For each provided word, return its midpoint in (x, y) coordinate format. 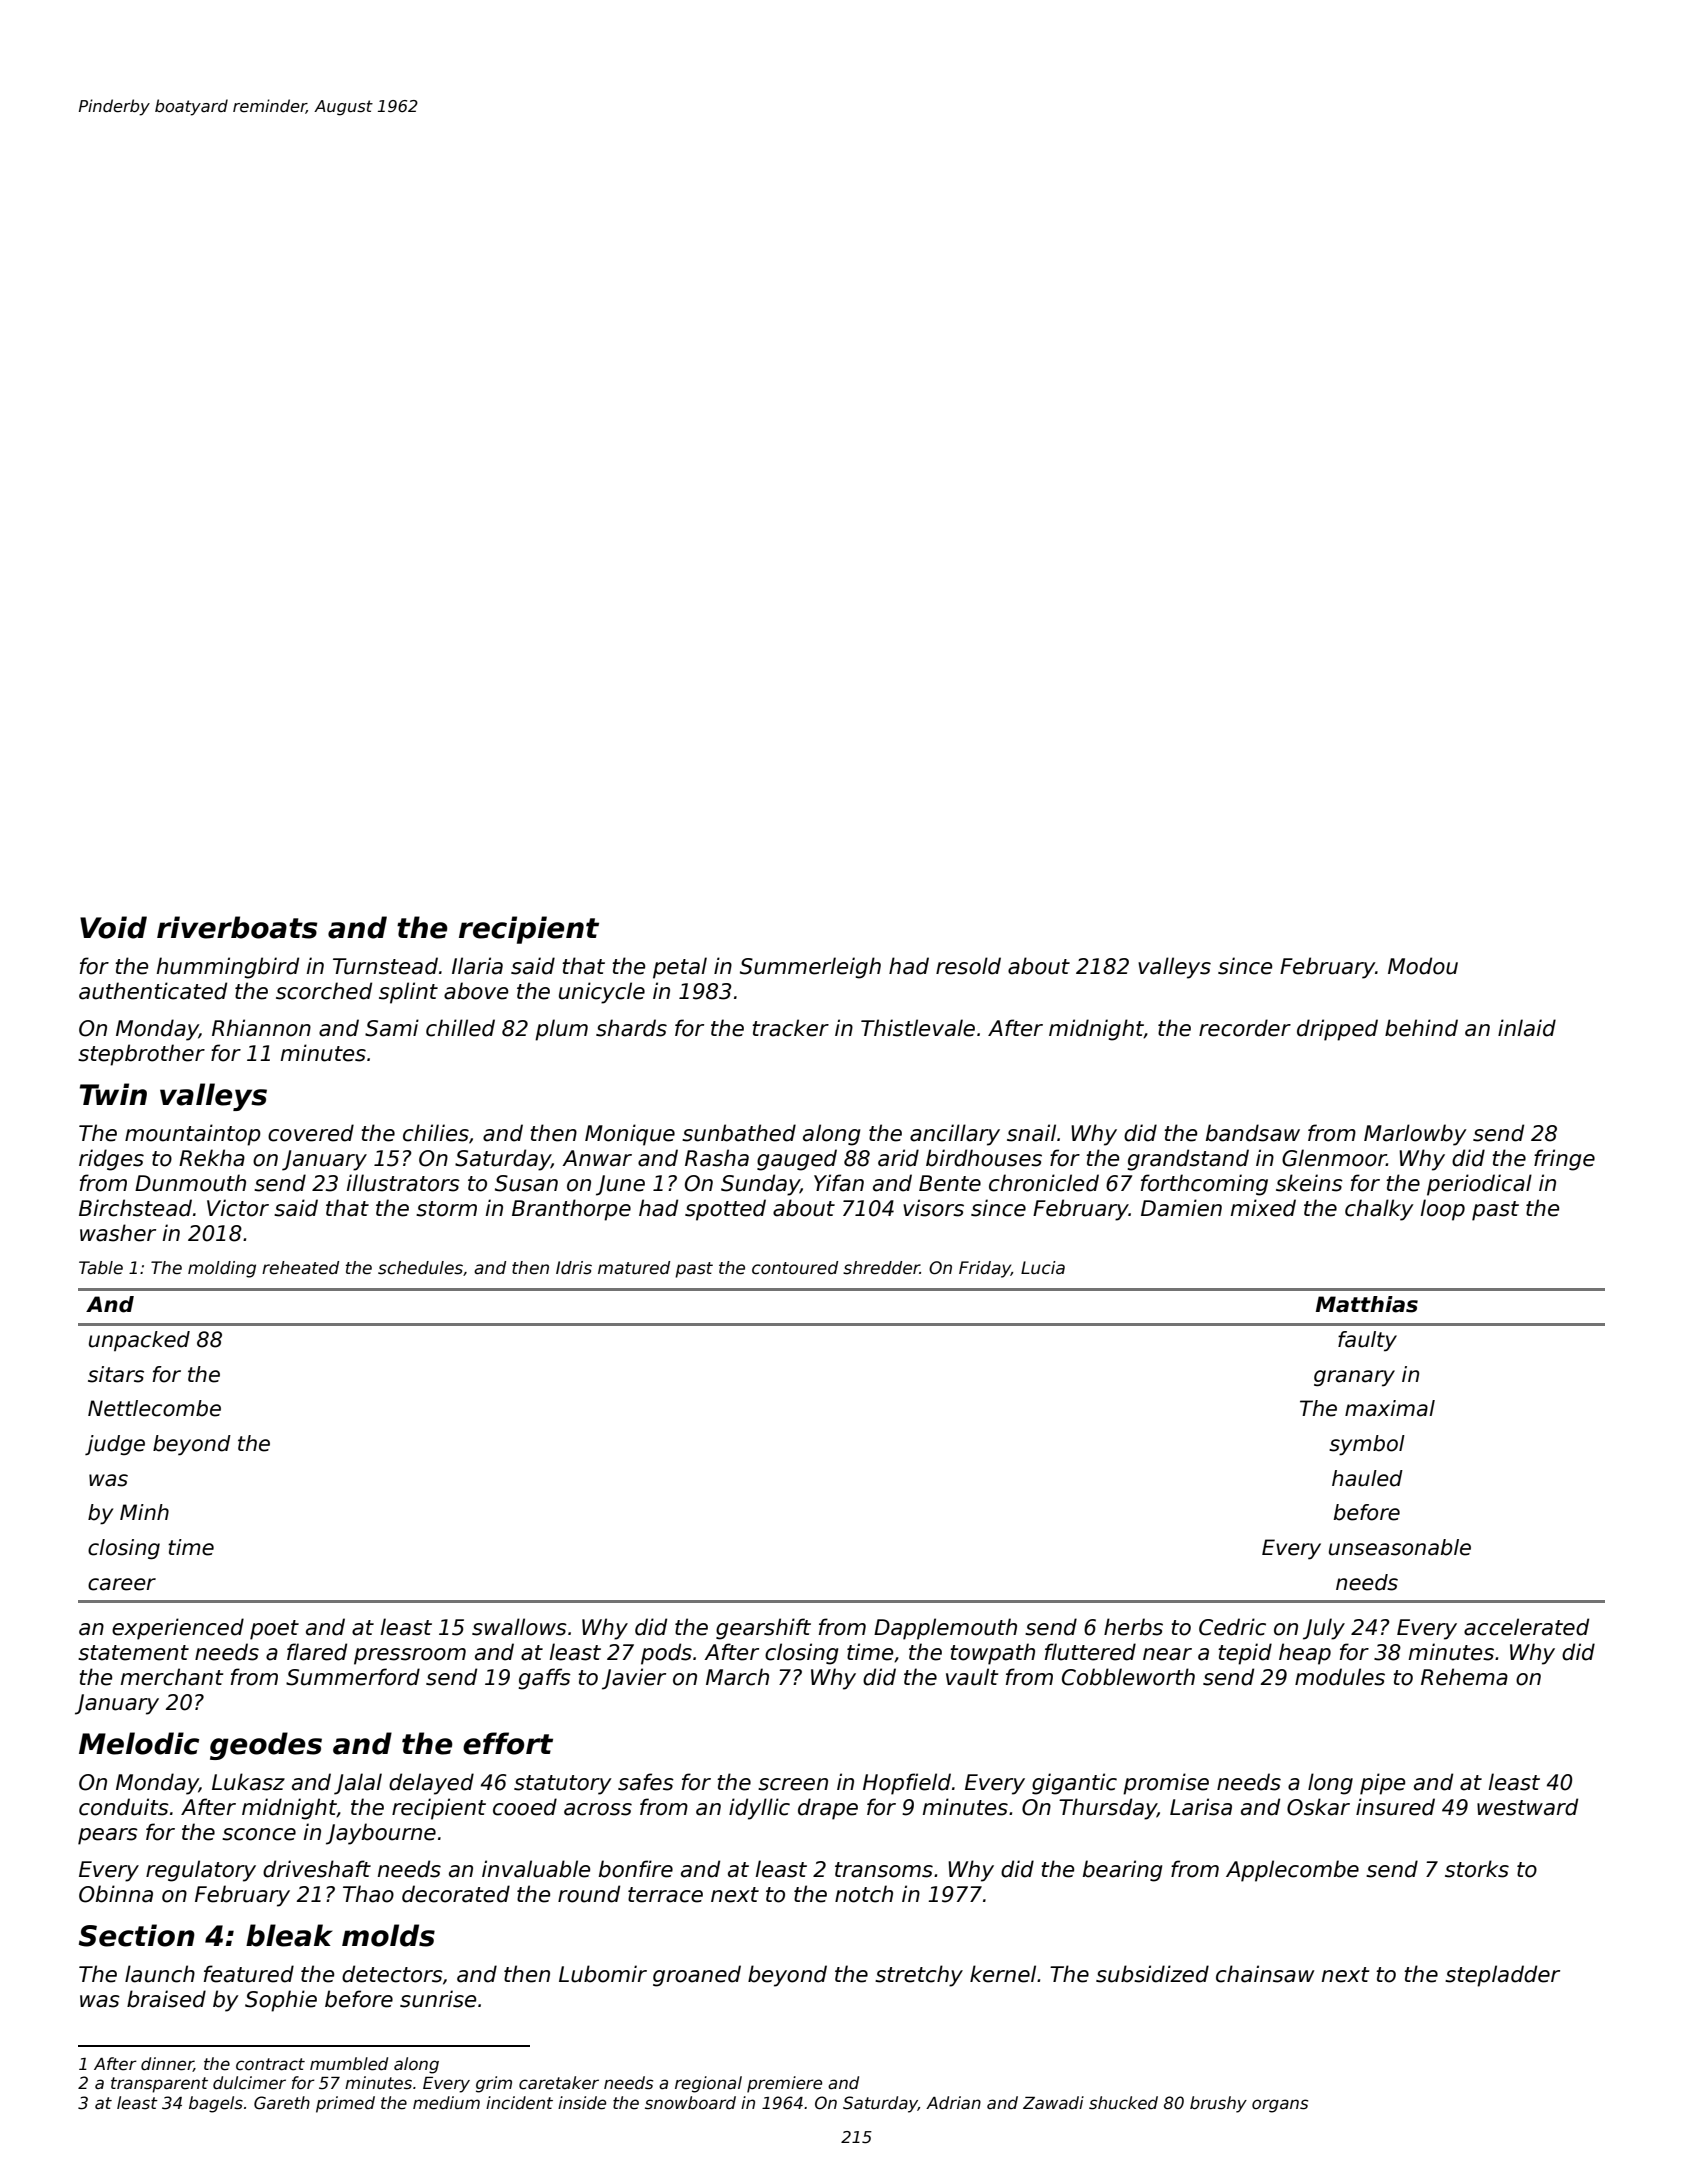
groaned (697, 1976)
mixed (1263, 1208)
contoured (795, 1268)
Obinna (116, 1894)
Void (113, 927)
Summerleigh (810, 968)
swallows (519, 1627)
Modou (1423, 966)
